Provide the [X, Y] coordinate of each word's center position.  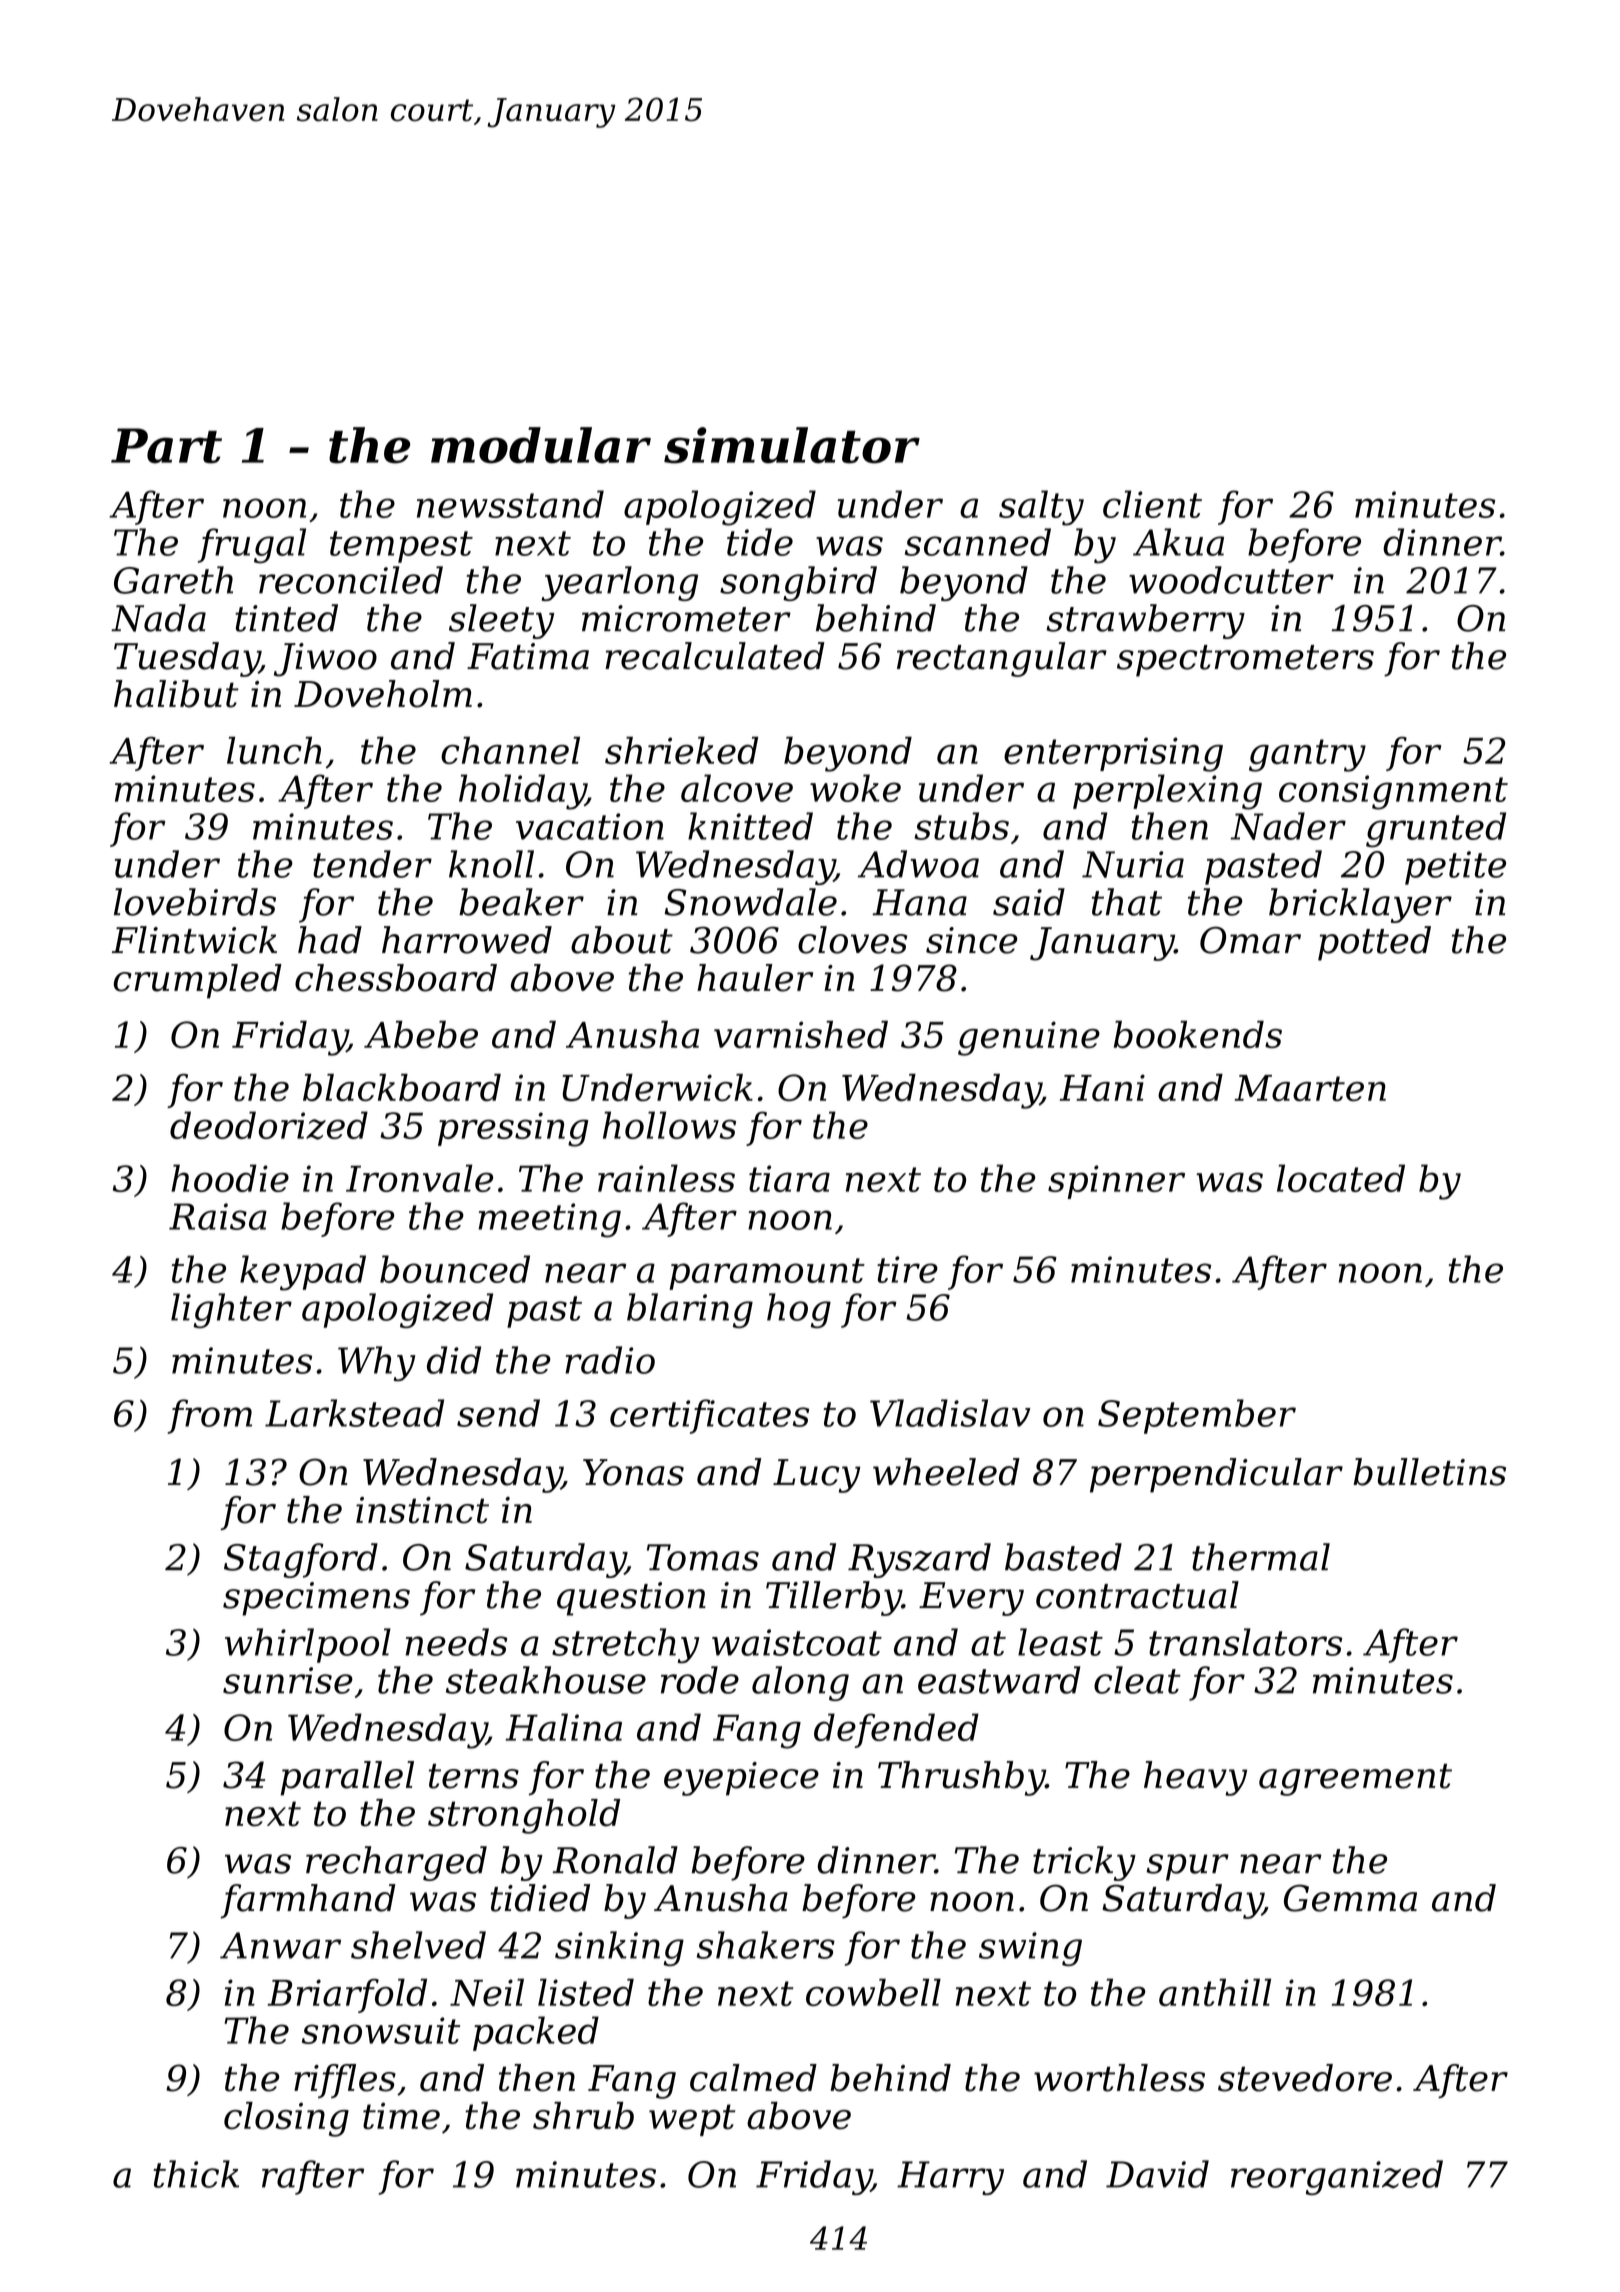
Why [376, 1363]
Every [971, 1599]
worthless [1119, 2078]
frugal [252, 546]
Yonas [633, 1472]
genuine [1029, 1038]
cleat [1137, 1680]
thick [196, 2174]
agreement [1355, 1780]
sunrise [288, 1680]
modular [541, 445]
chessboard [396, 978]
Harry [950, 2178]
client [1152, 504]
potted [1374, 943]
